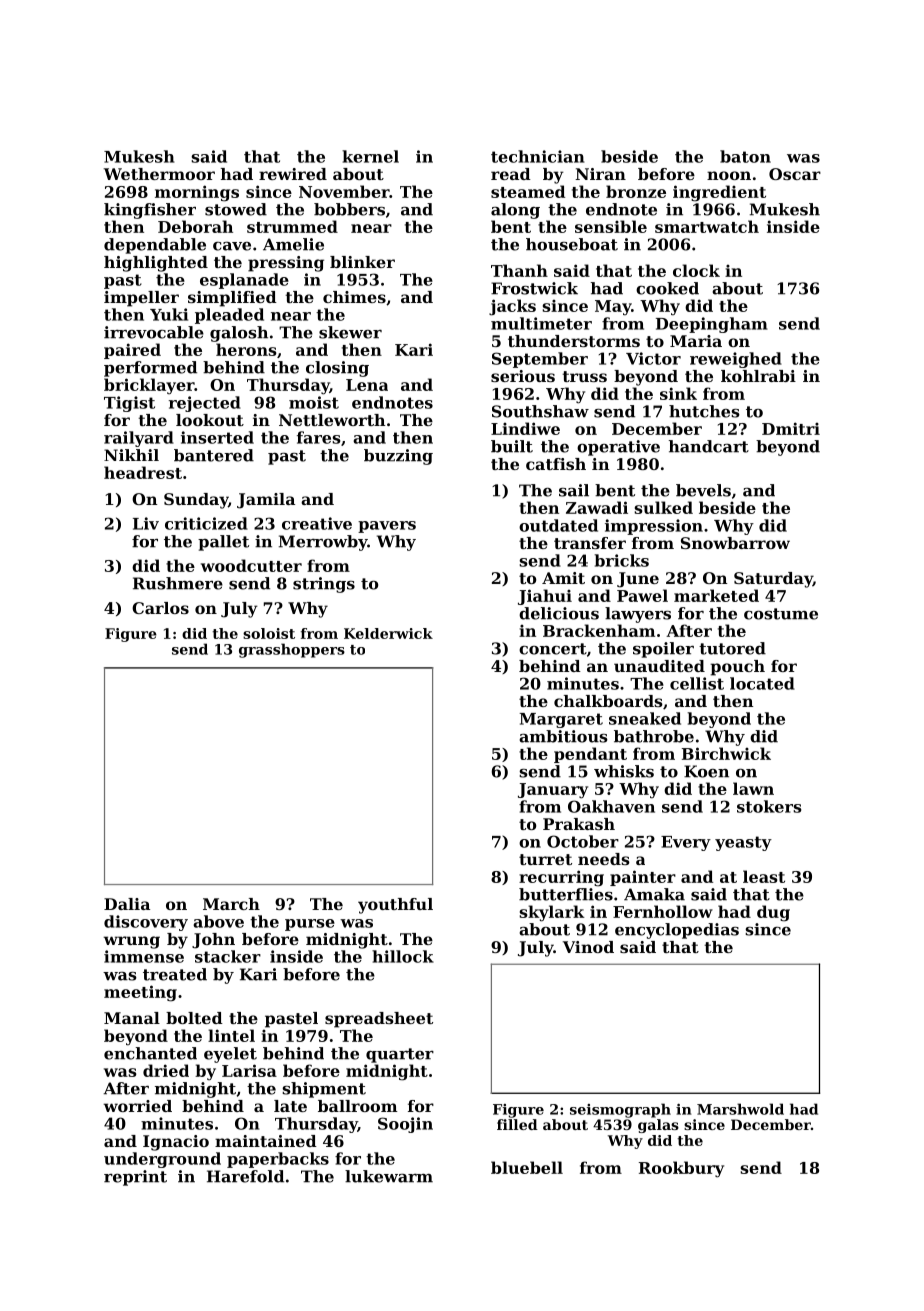 The height and width of the document is (1311, 924). What do you see at coordinates (178, 583) in the document?
I see `Rushmere` at bounding box center [178, 583].
